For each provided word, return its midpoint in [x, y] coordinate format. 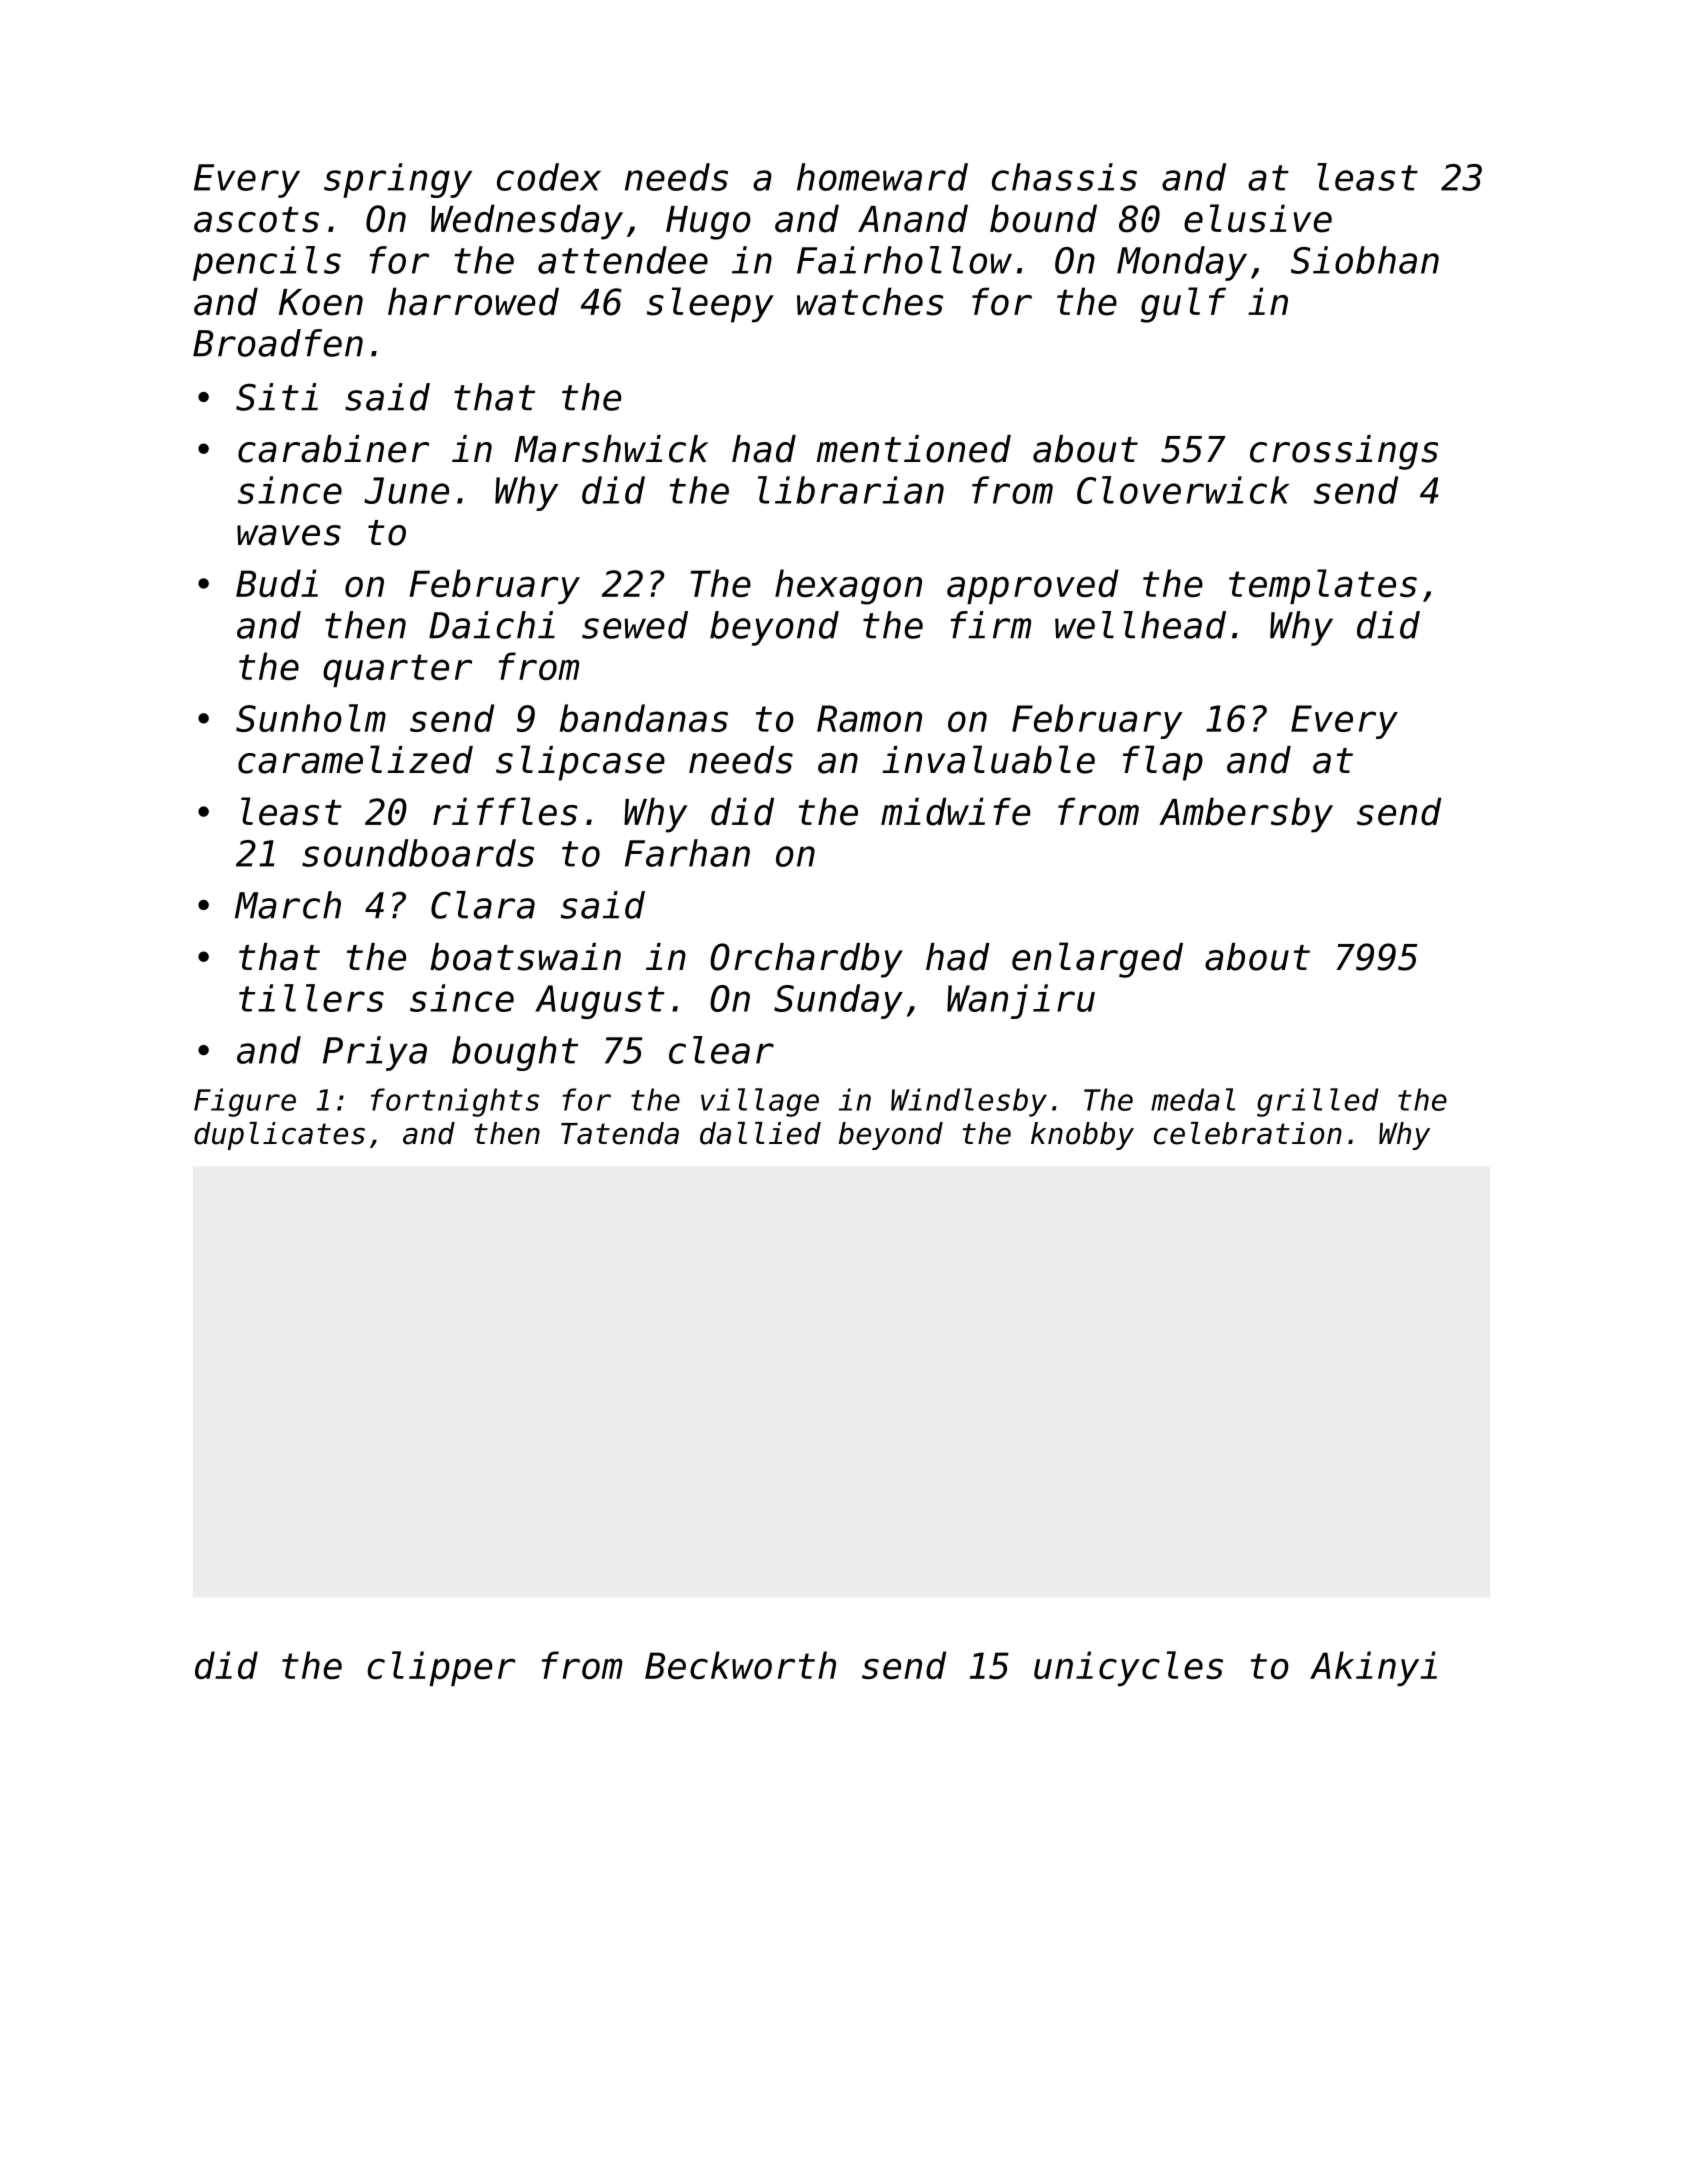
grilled [1318, 1102]
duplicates [279, 1136]
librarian [851, 490]
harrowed [473, 301]
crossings [1344, 452]
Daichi [492, 625]
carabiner [333, 449]
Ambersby [1246, 815]
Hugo [708, 223]
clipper [441, 1668]
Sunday [838, 1001]
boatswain [525, 957]
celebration [1248, 1133]
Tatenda [620, 1133]
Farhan [687, 853]
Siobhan [1365, 260]
